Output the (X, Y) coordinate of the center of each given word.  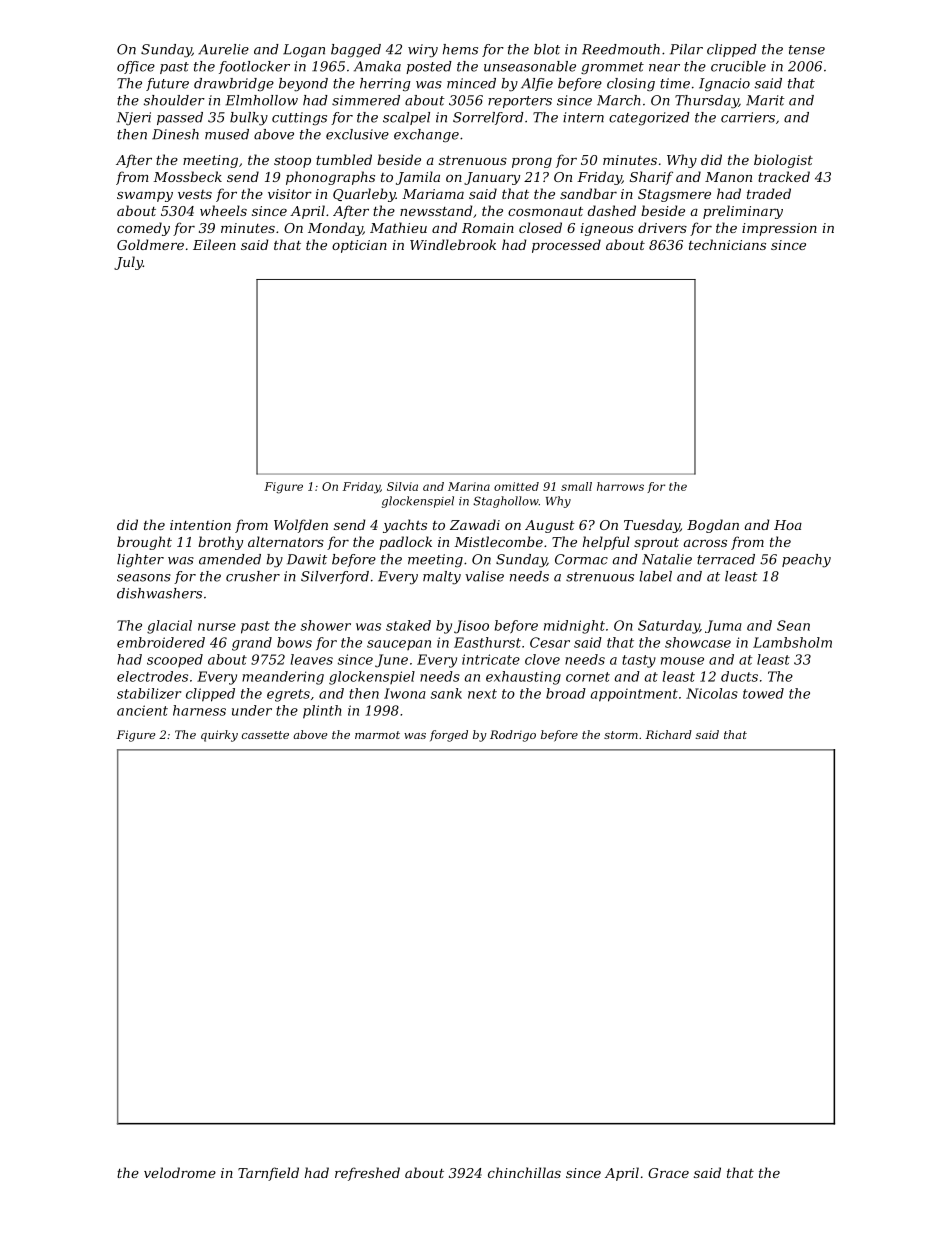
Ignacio (724, 84)
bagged (356, 50)
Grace (668, 1173)
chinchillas (524, 1172)
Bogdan (713, 526)
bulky (249, 119)
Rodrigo (513, 736)
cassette (265, 735)
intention (200, 525)
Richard (669, 734)
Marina (469, 486)
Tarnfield (268, 1174)
